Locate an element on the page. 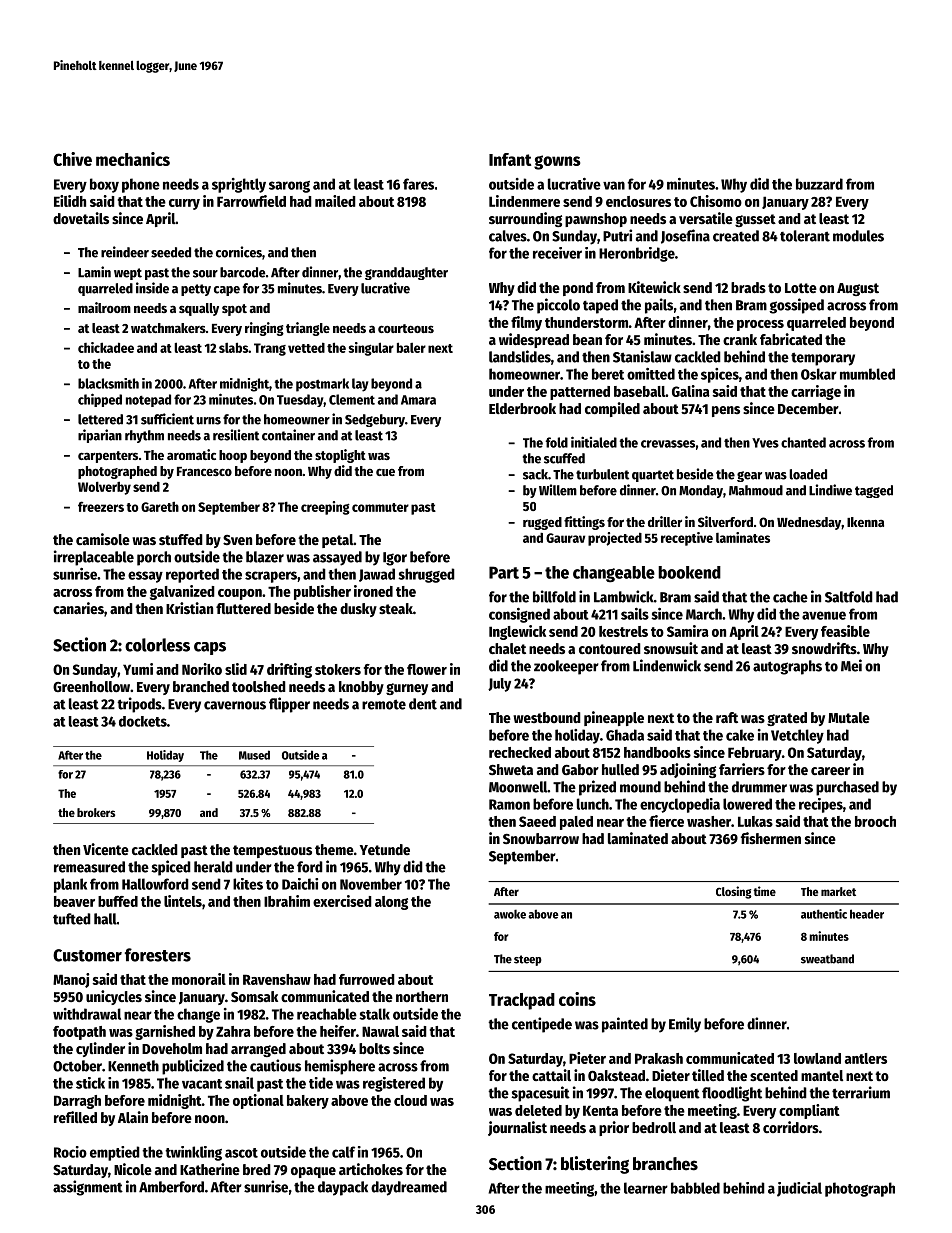  learner is located at coordinates (646, 1188).
